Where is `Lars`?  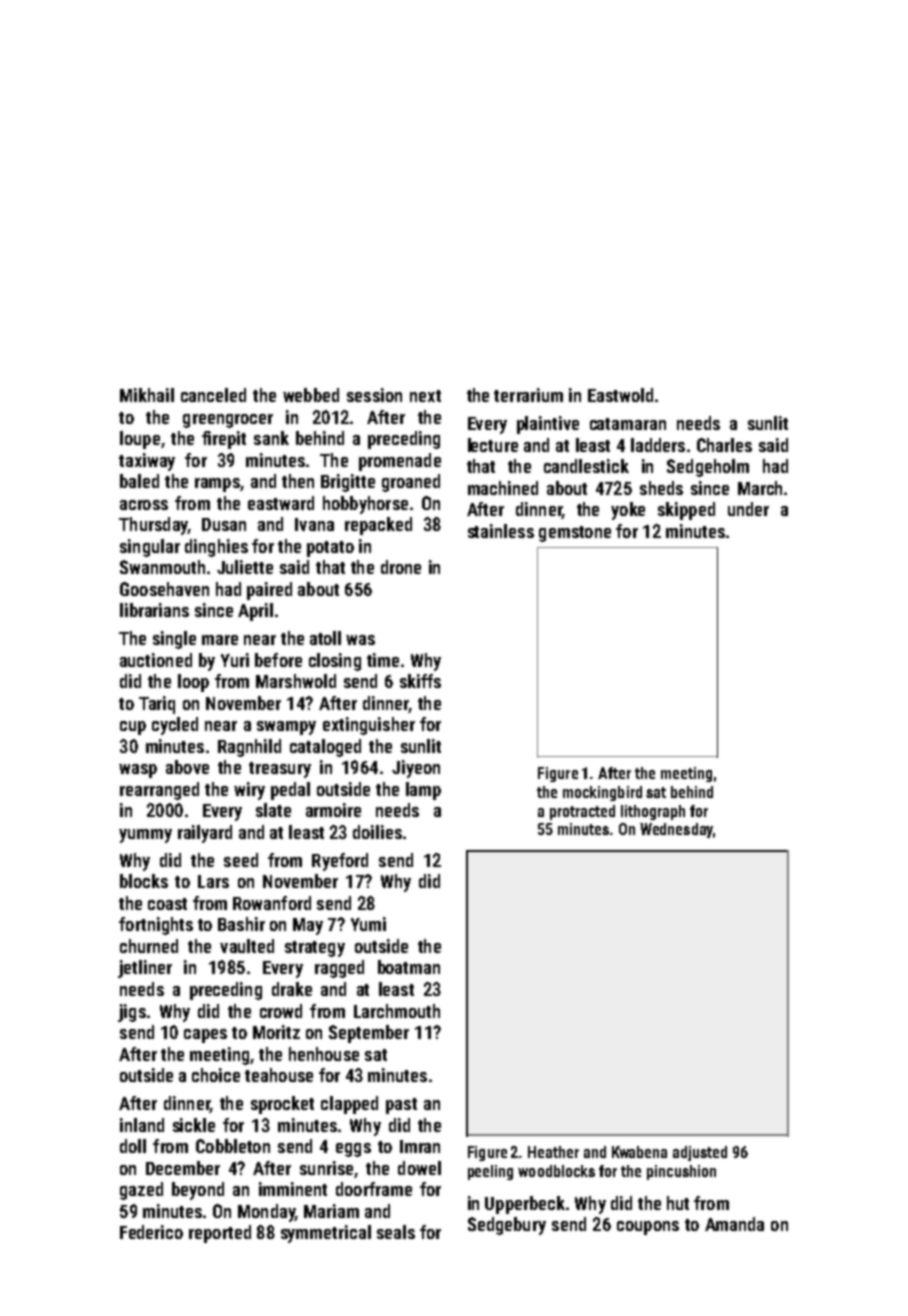
Lars is located at coordinates (213, 881).
